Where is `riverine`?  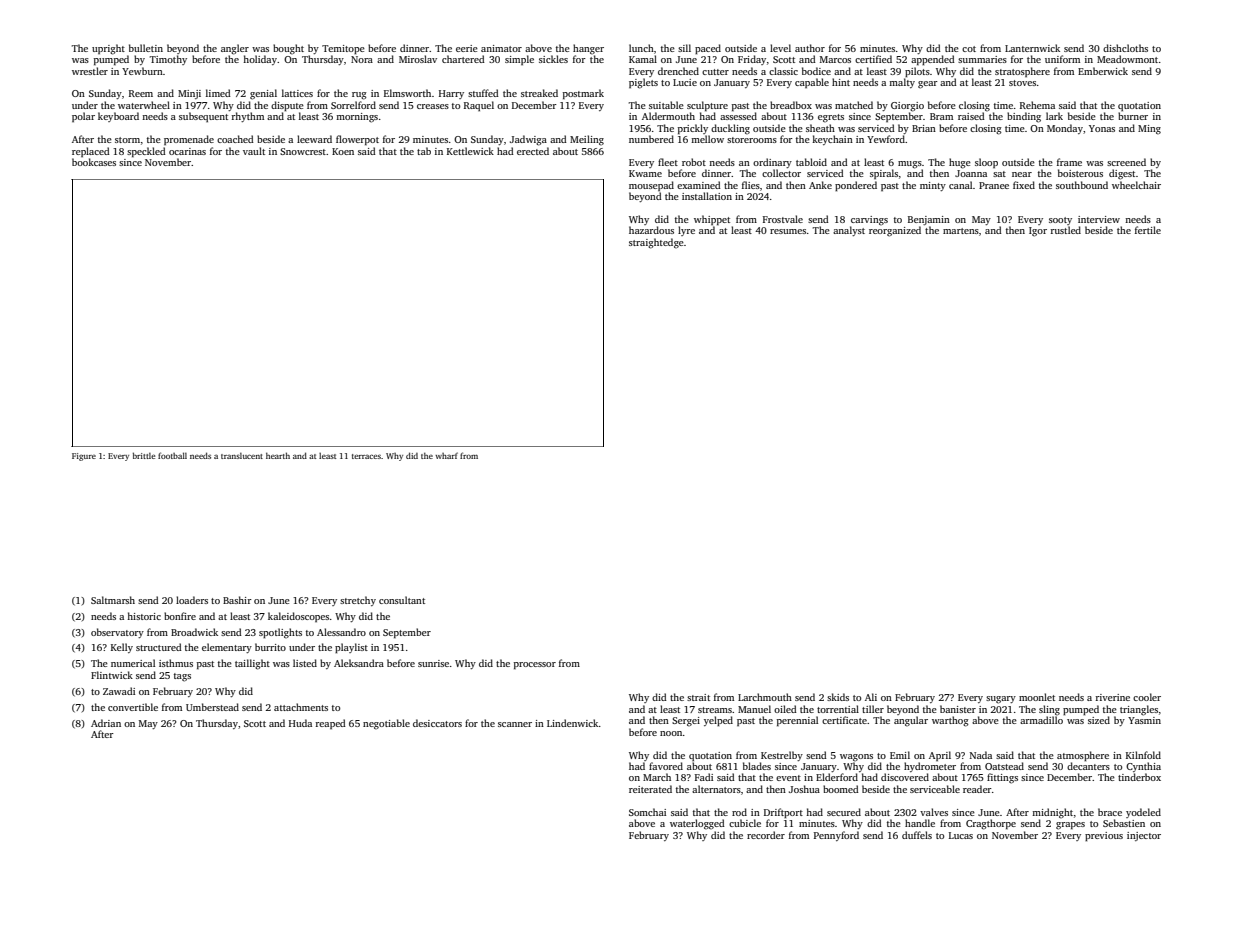 riverine is located at coordinates (1113, 697).
